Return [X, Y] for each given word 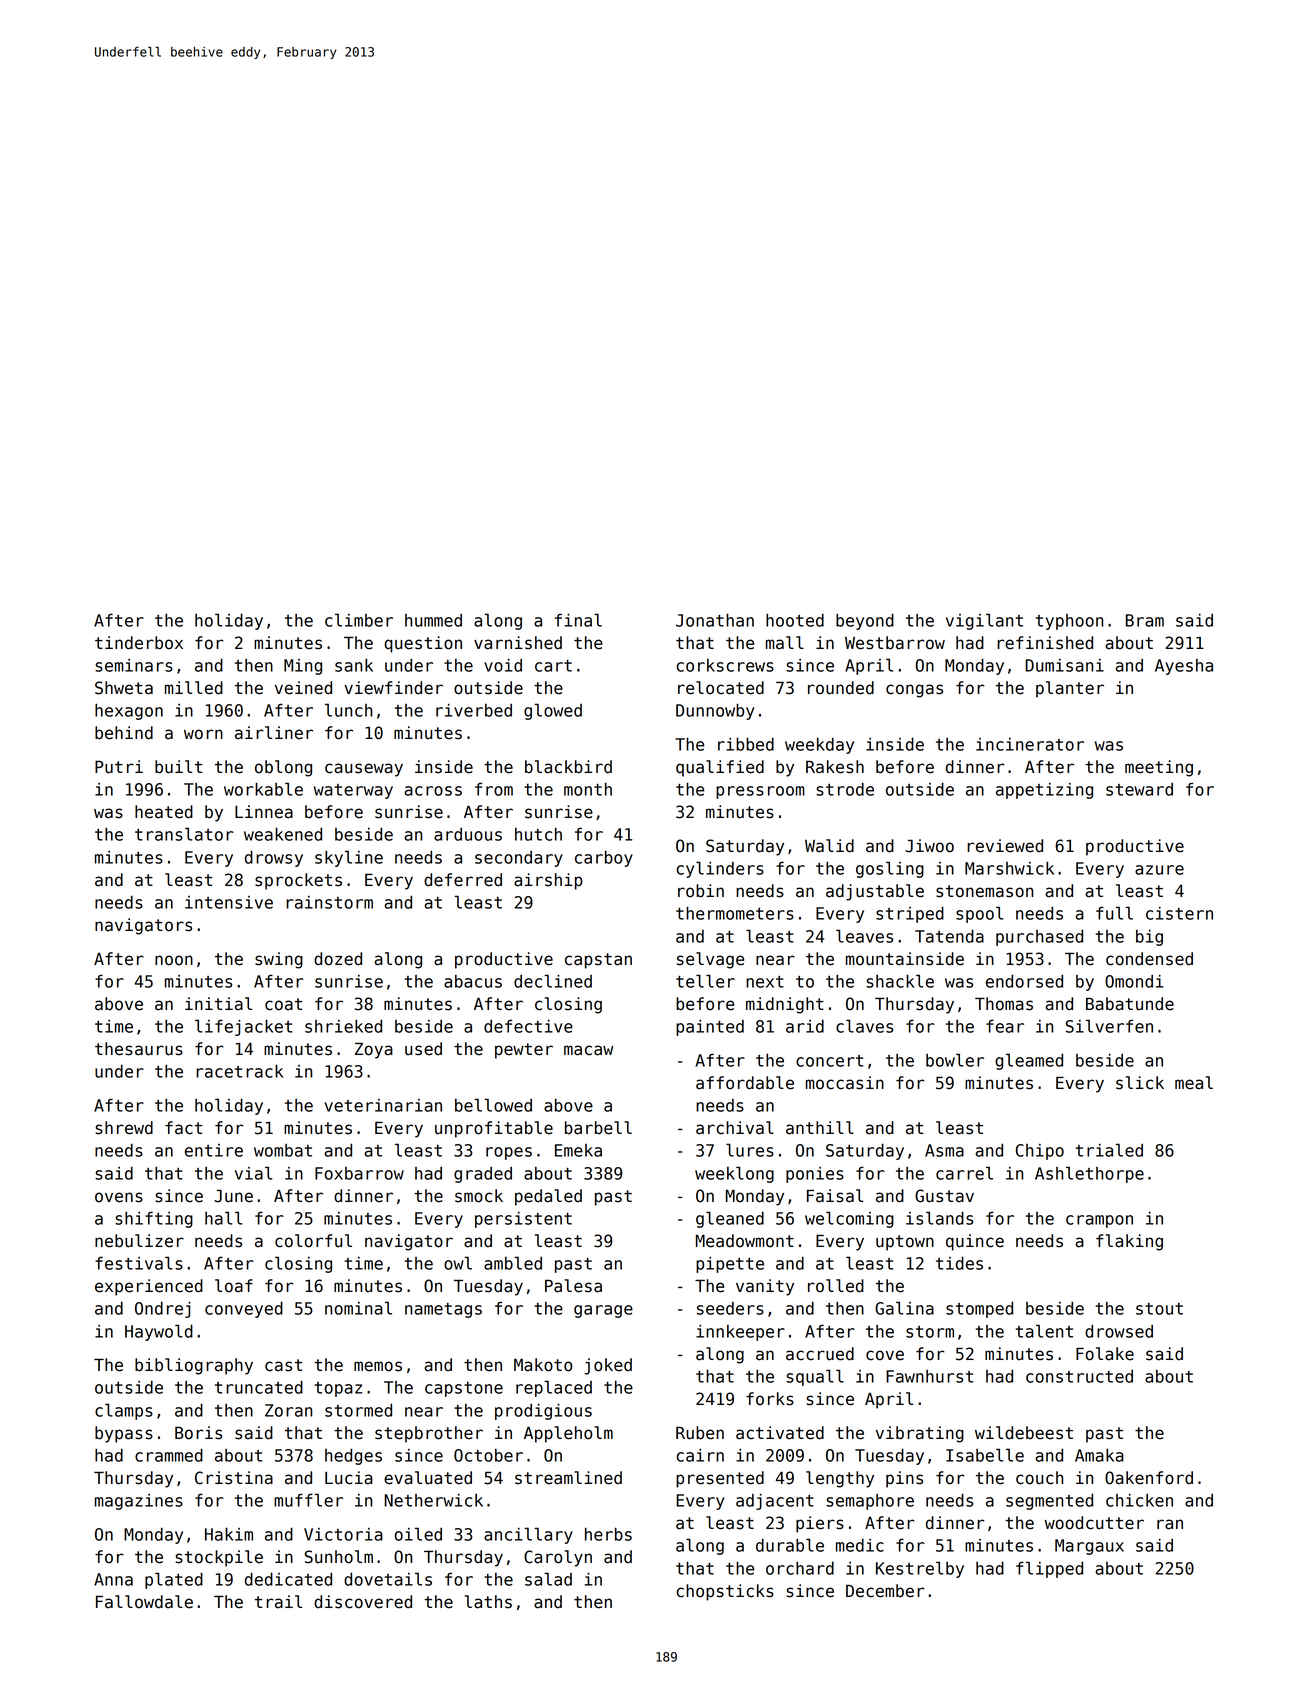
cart [553, 666]
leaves [864, 936]
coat [283, 1004]
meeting [1159, 768]
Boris [198, 1433]
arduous [468, 834]
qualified [720, 768]
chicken [1139, 1500]
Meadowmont [745, 1241]
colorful [313, 1241]
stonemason [984, 891]
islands [939, 1218]
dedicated [288, 1579]
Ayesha [1184, 667]
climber [359, 620]
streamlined [568, 1478]
